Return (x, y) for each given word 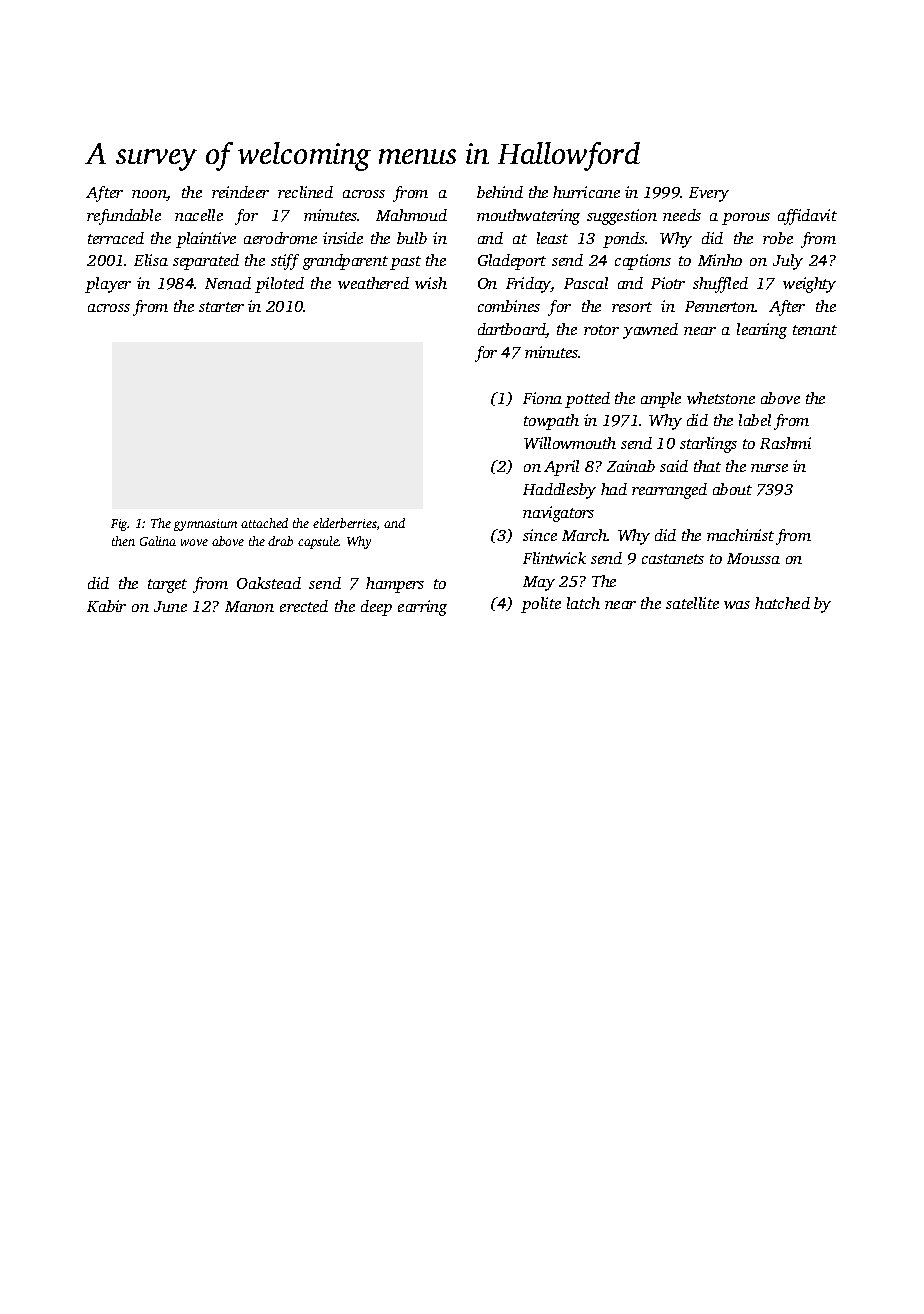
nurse (769, 468)
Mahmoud (411, 215)
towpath (551, 422)
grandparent (345, 262)
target (167, 586)
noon (149, 195)
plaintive (206, 240)
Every (709, 194)
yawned (650, 331)
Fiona (542, 398)
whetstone (721, 398)
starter (221, 307)
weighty (809, 285)
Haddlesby (559, 491)
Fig (119, 525)
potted (587, 400)
